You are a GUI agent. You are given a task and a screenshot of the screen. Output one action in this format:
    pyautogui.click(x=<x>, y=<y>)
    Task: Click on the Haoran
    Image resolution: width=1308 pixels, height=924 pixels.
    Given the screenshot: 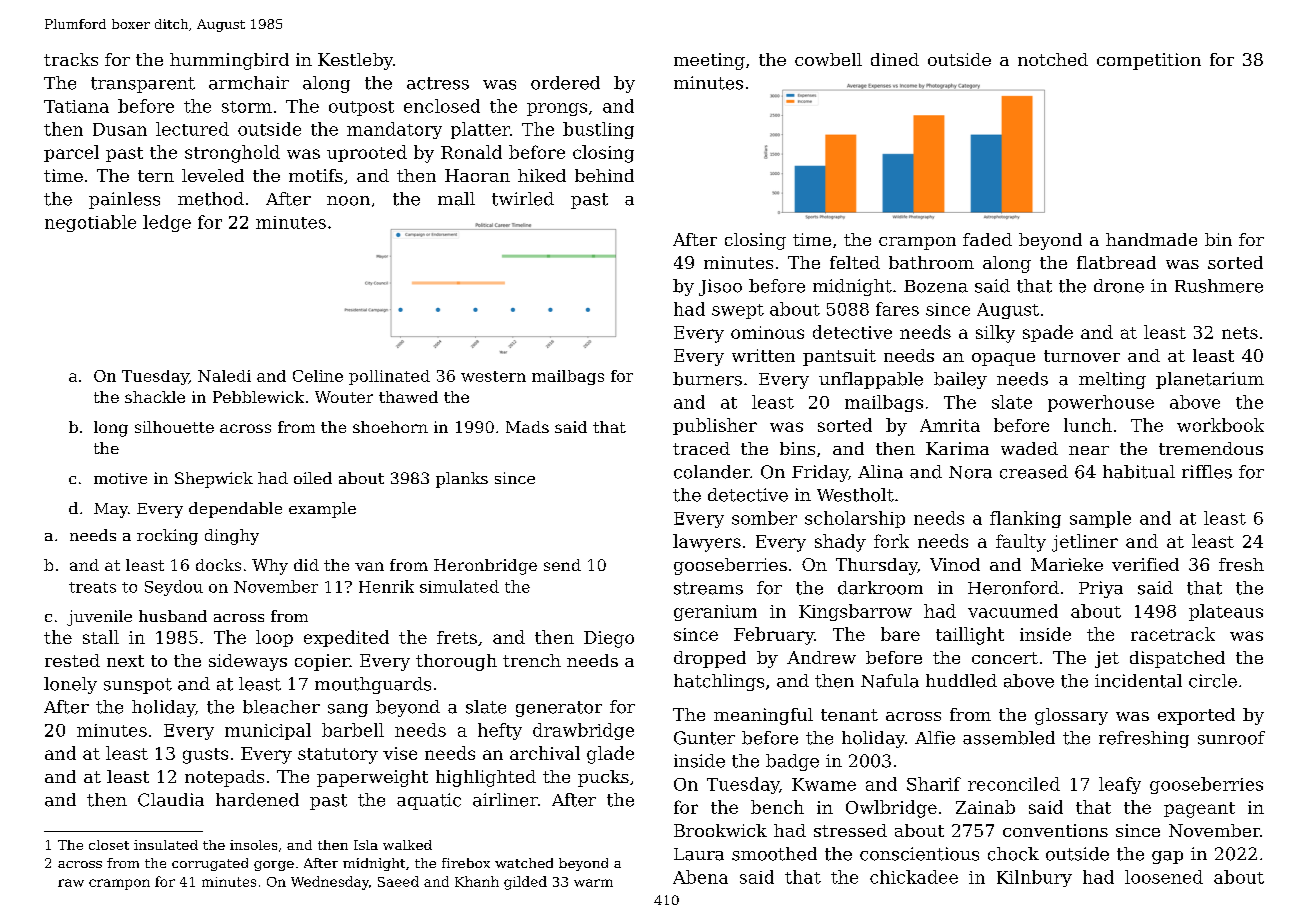 What is the action you would take?
    pyautogui.click(x=477, y=175)
